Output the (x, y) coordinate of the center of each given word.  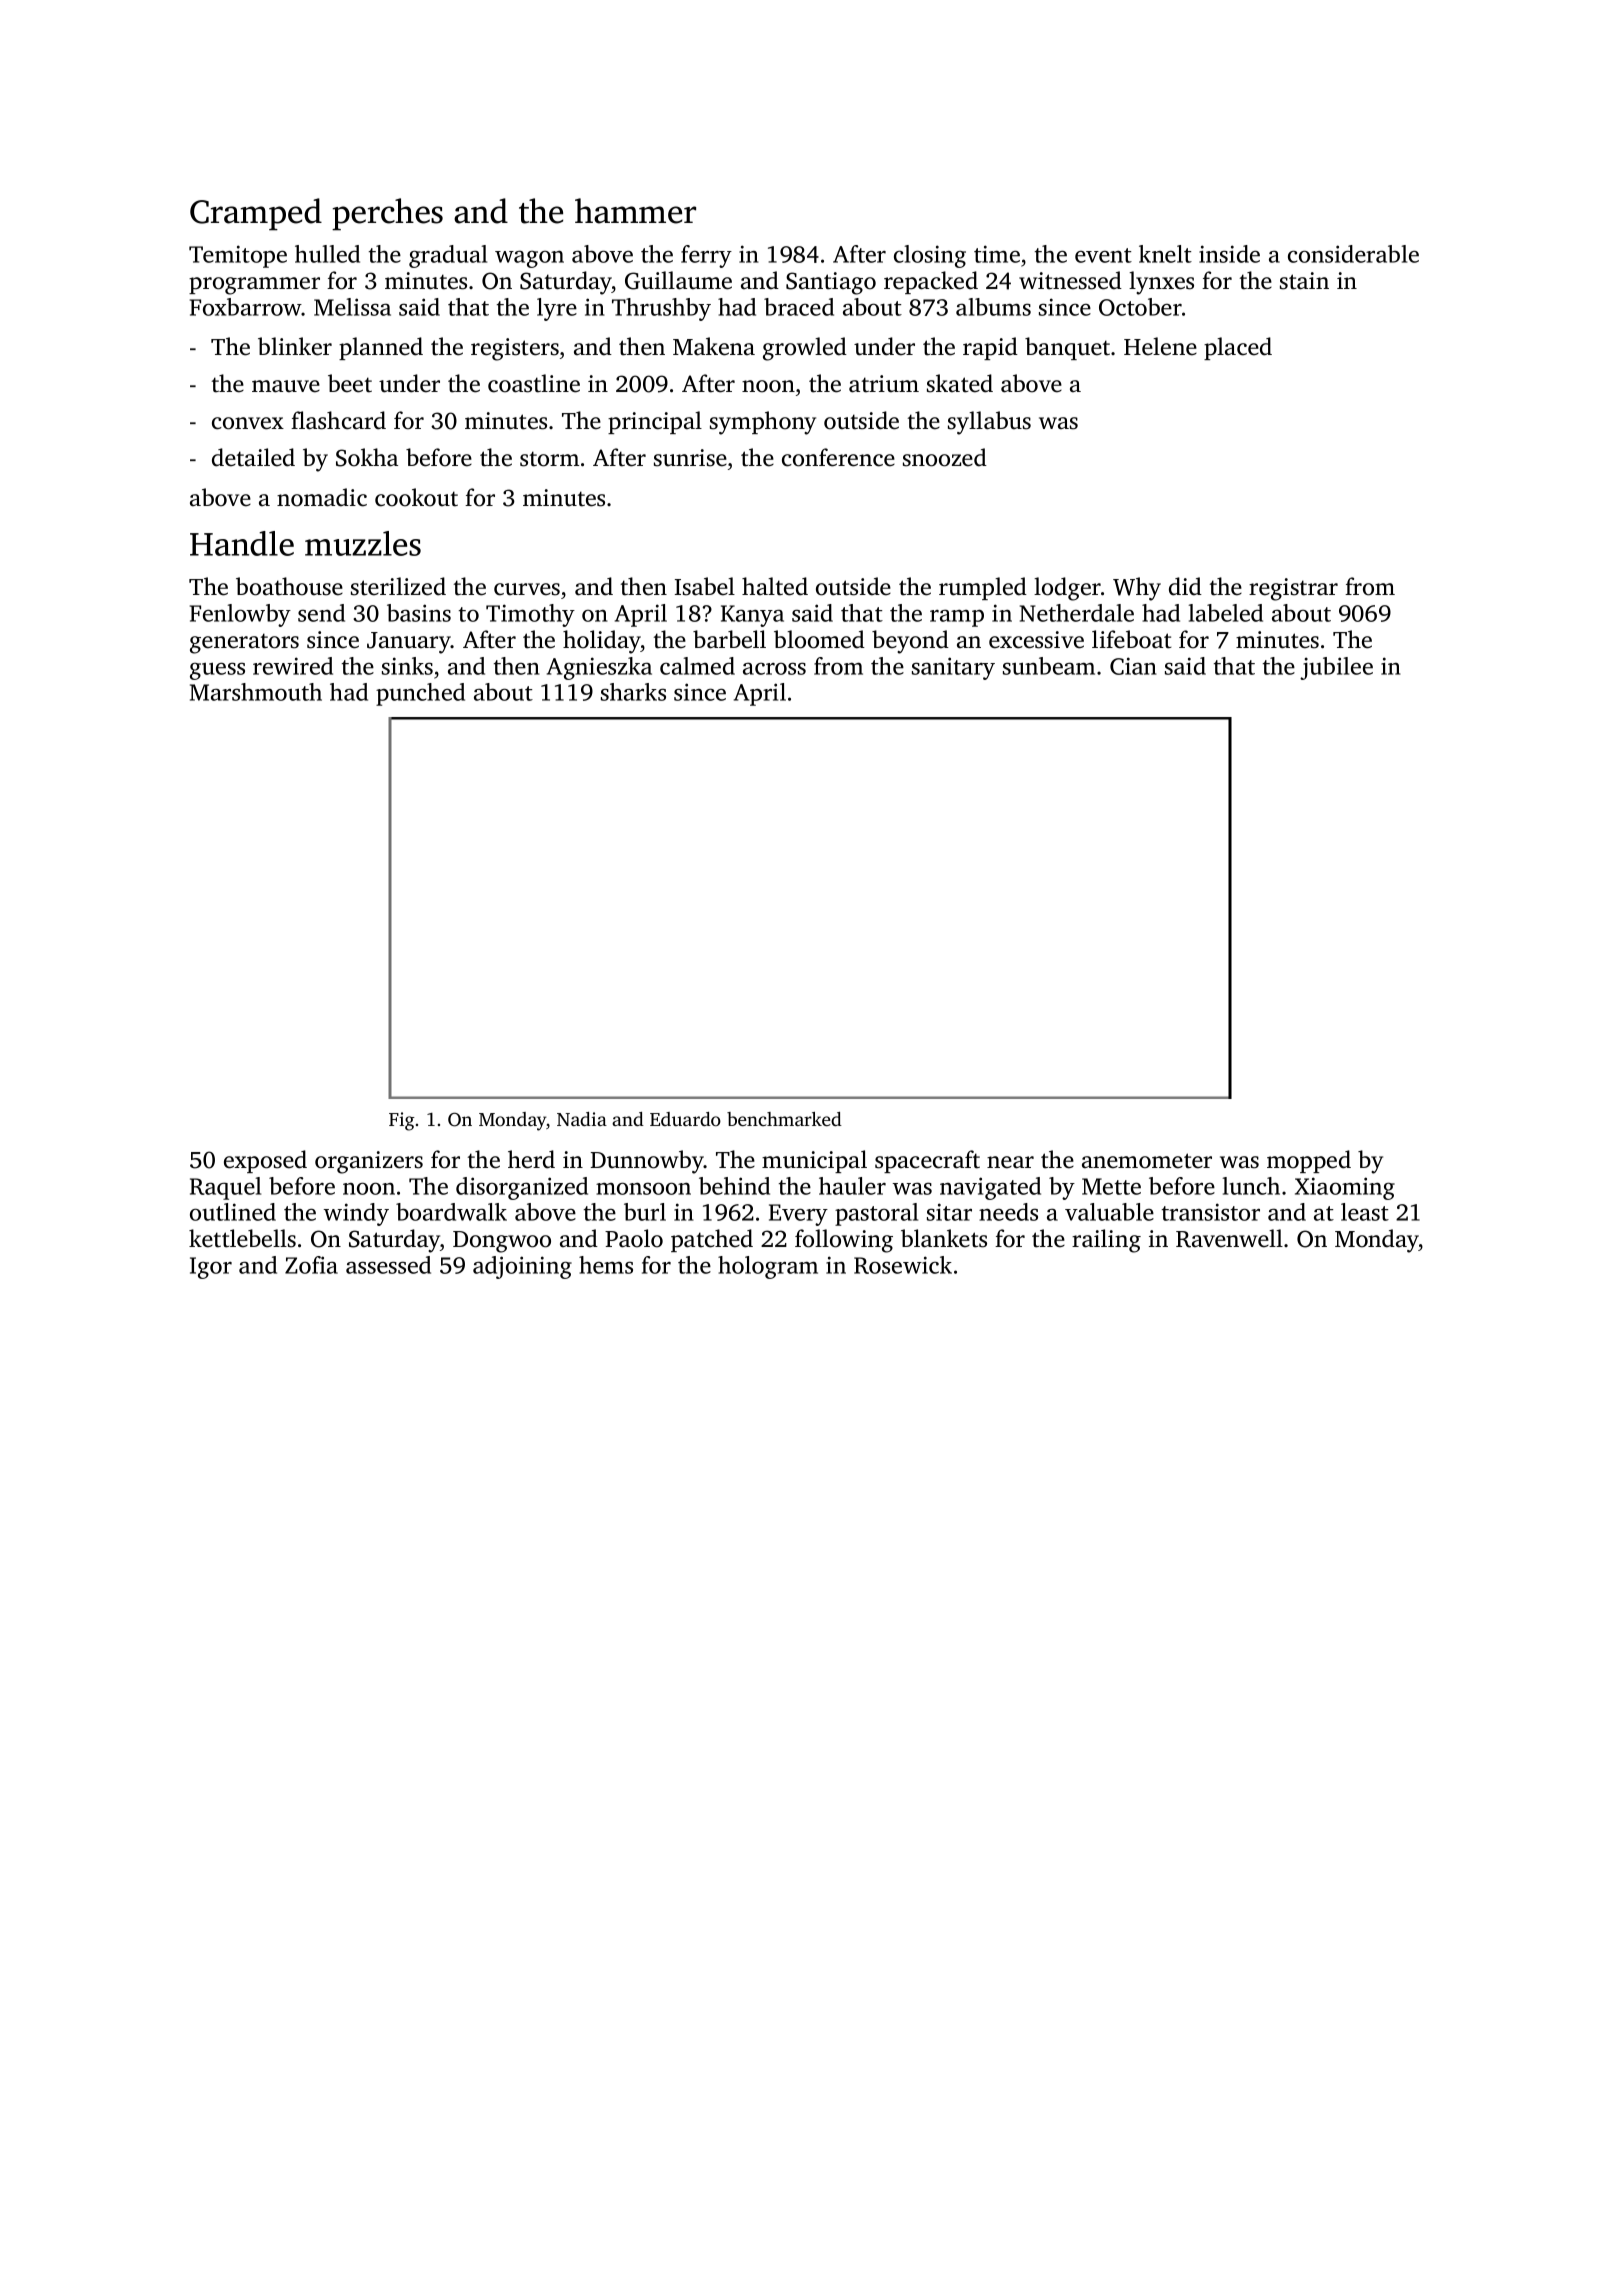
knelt (1165, 254)
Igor (211, 1268)
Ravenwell (1229, 1238)
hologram (768, 1267)
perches (387, 214)
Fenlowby (240, 615)
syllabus (989, 423)
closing (930, 256)
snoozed (945, 457)
